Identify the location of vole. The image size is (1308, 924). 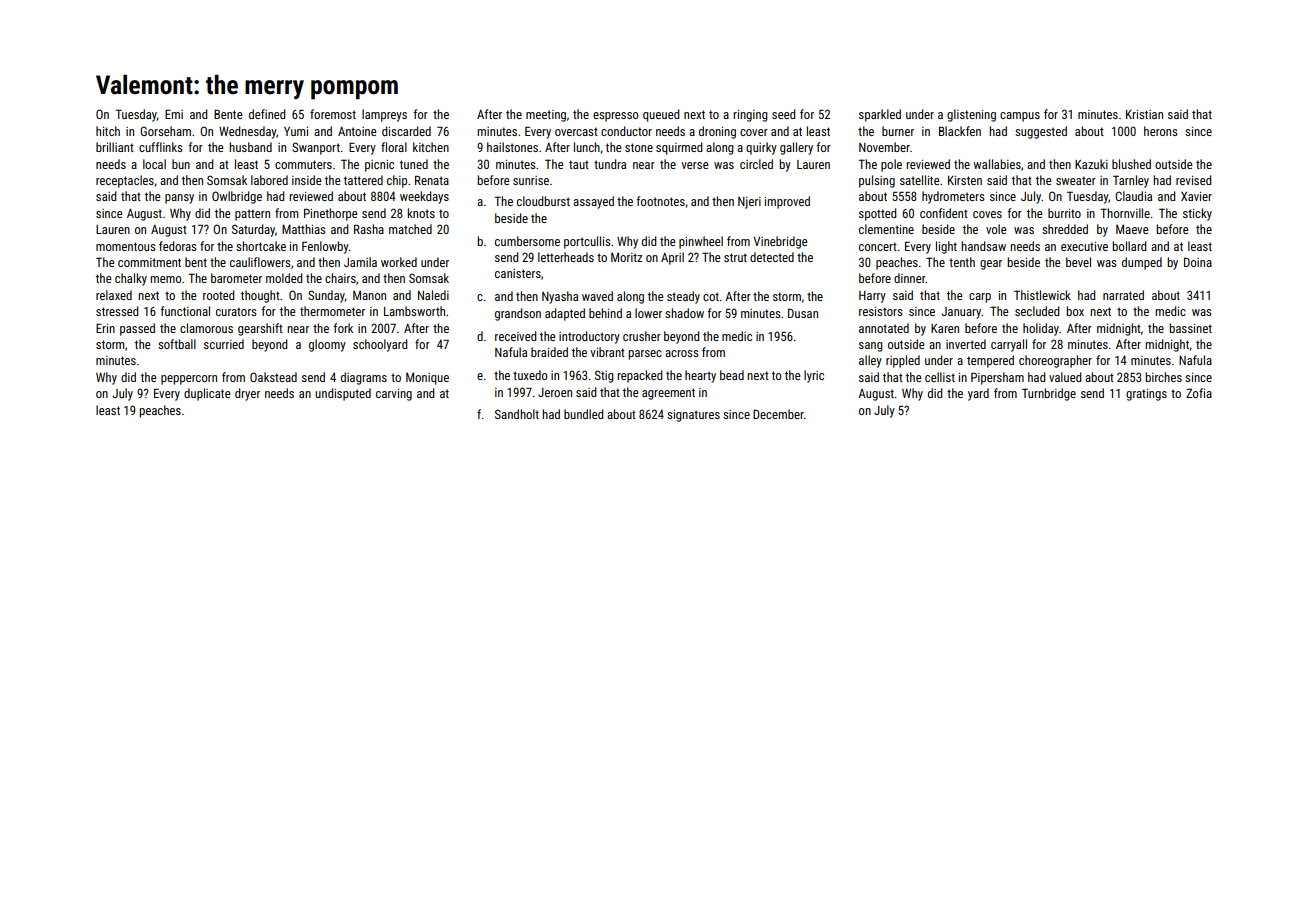
(996, 229).
